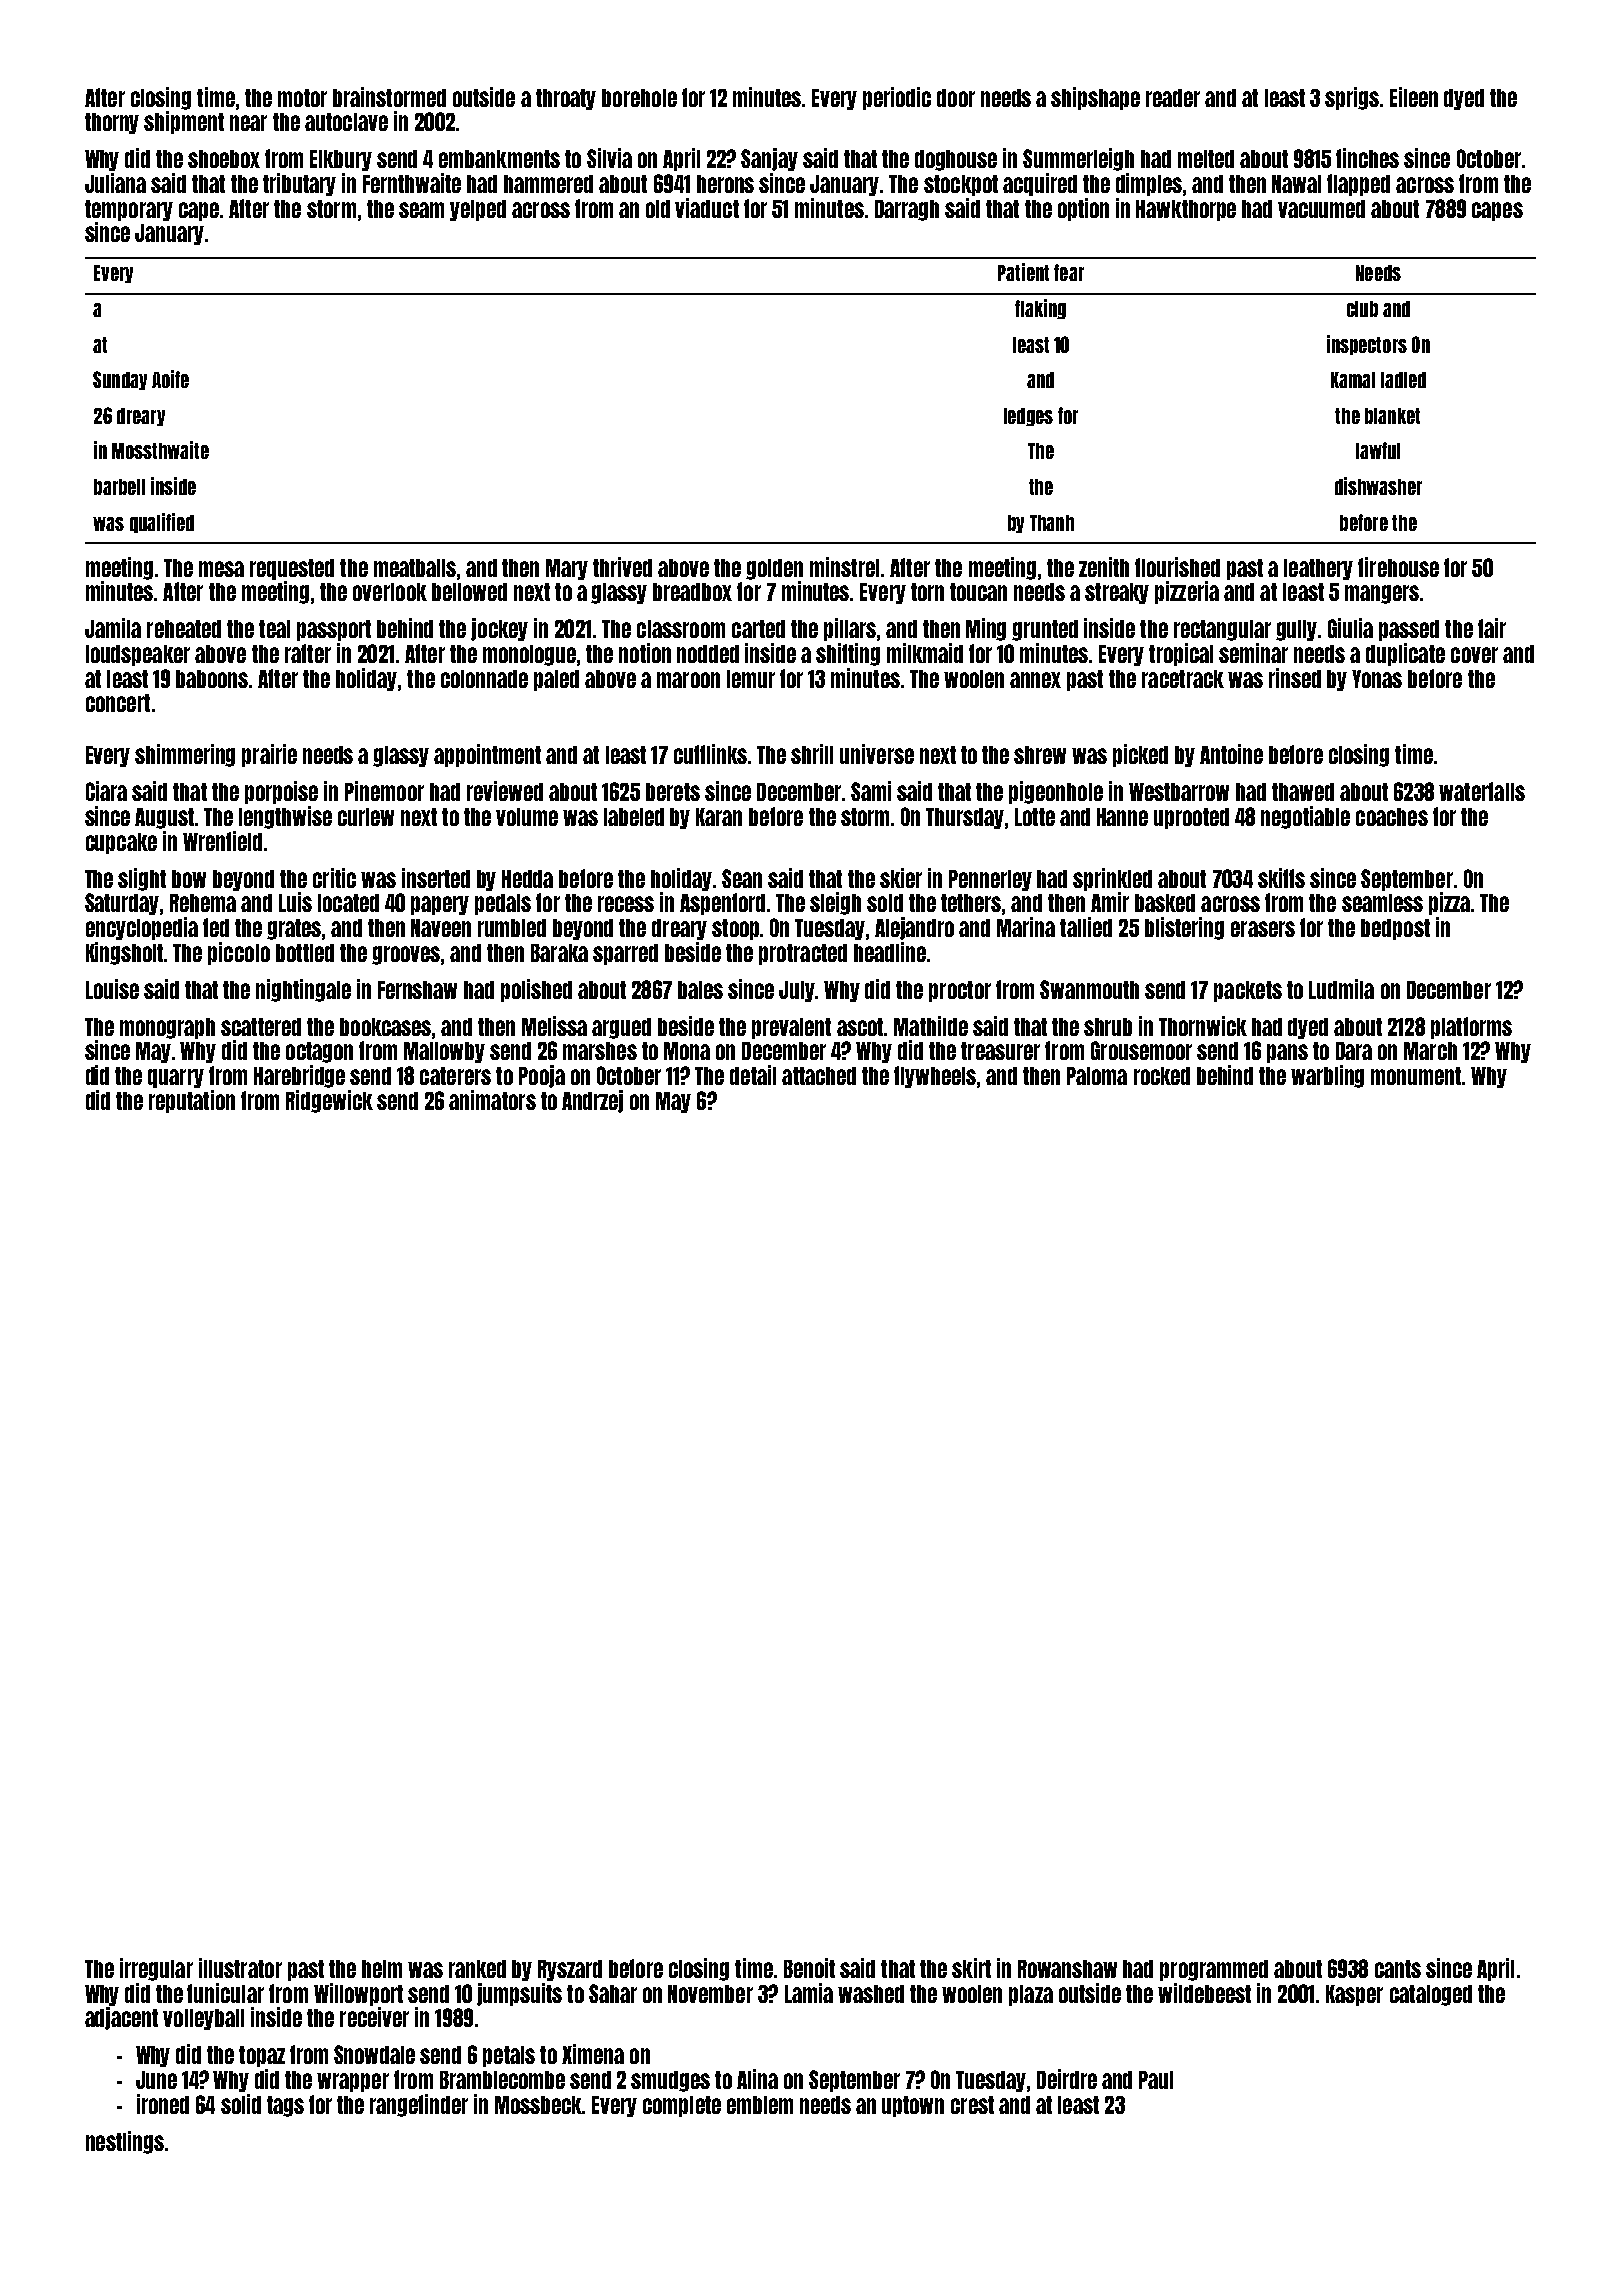  I want to click on borehole, so click(639, 98).
